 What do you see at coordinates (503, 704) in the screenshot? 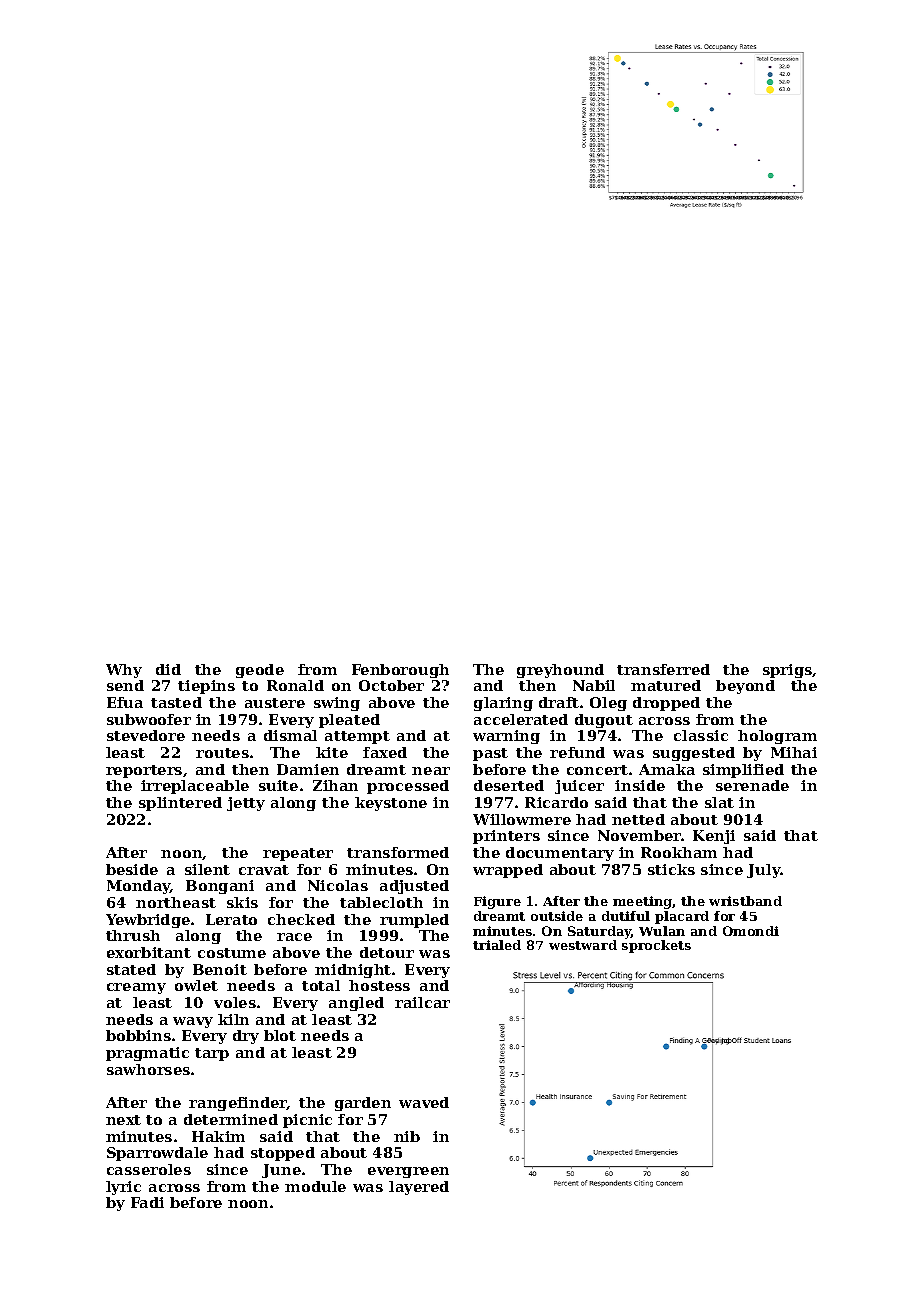
I see `glaring` at bounding box center [503, 704].
